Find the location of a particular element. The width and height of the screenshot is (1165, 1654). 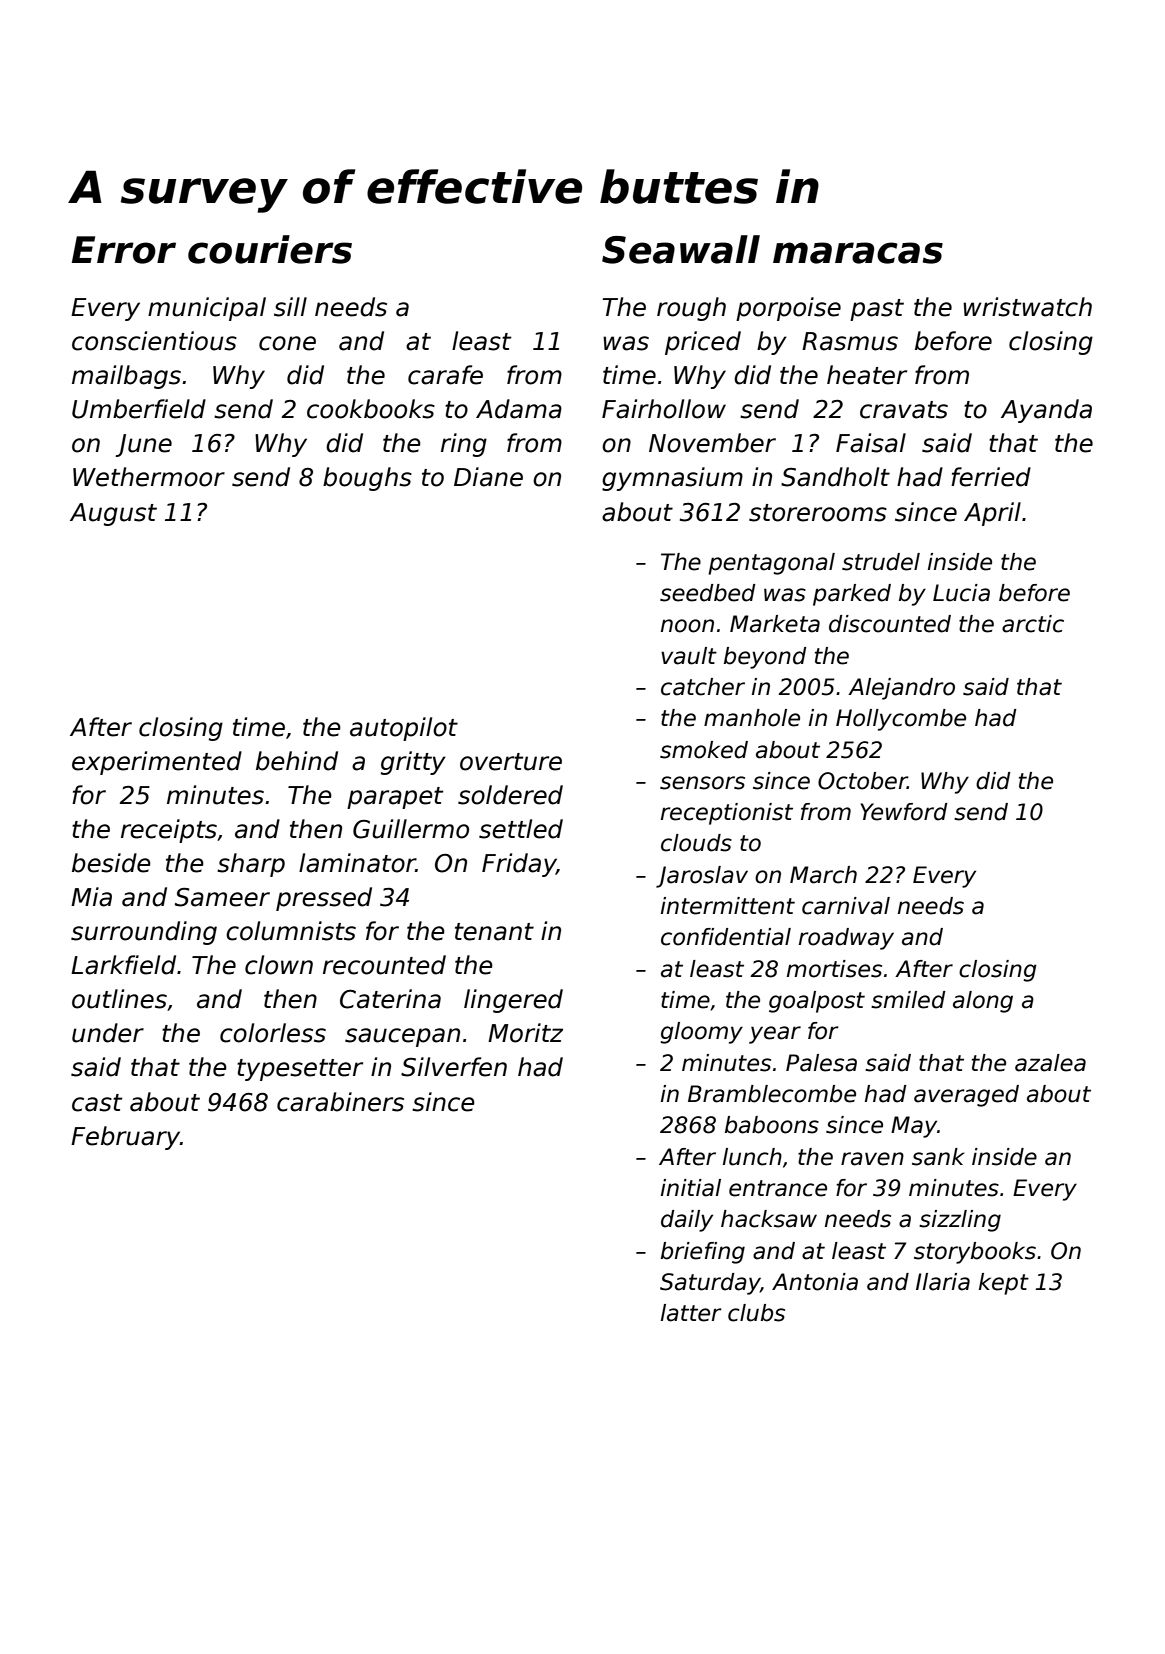

August is located at coordinates (113, 514).
